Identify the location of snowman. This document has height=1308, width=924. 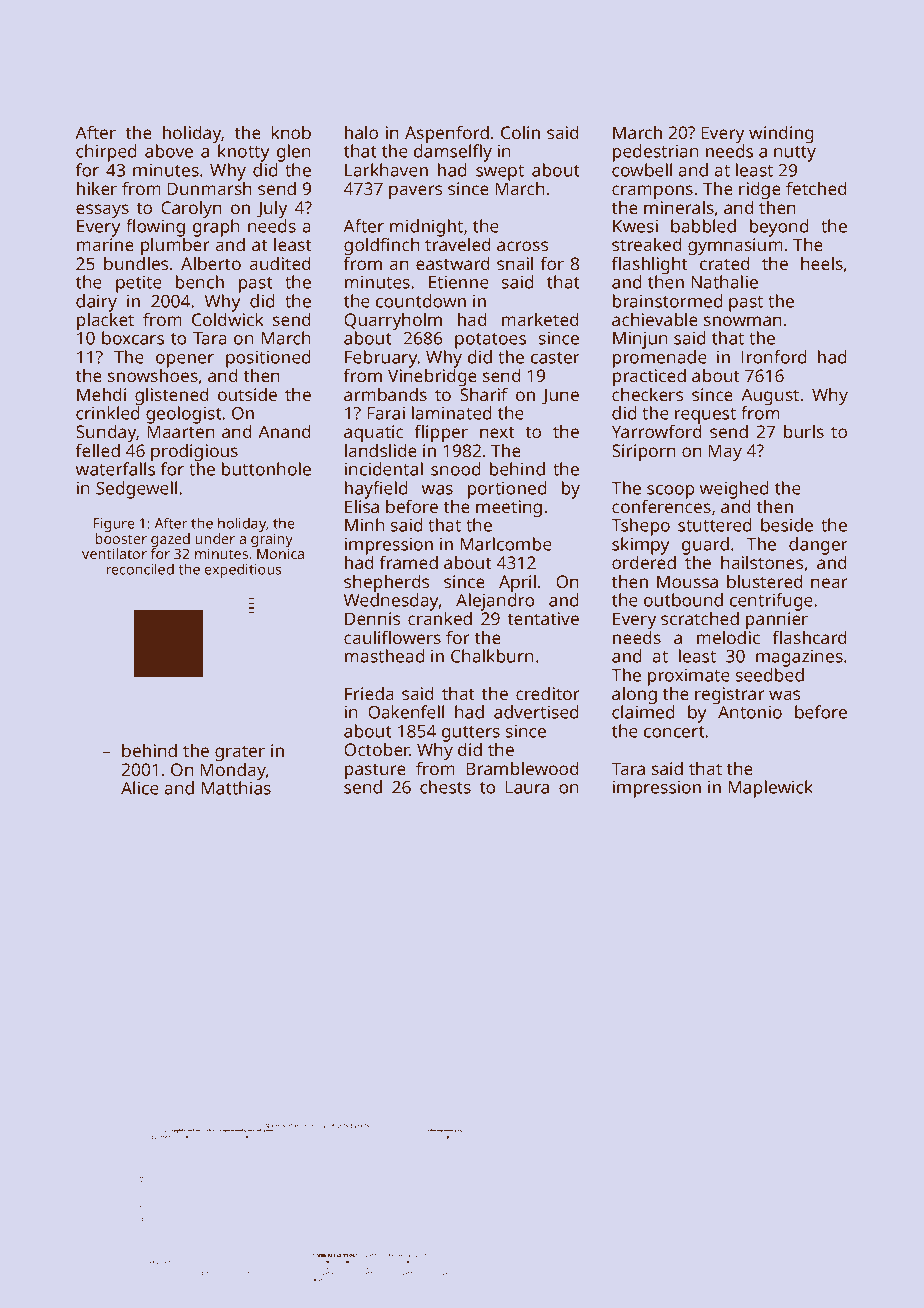
(743, 321).
